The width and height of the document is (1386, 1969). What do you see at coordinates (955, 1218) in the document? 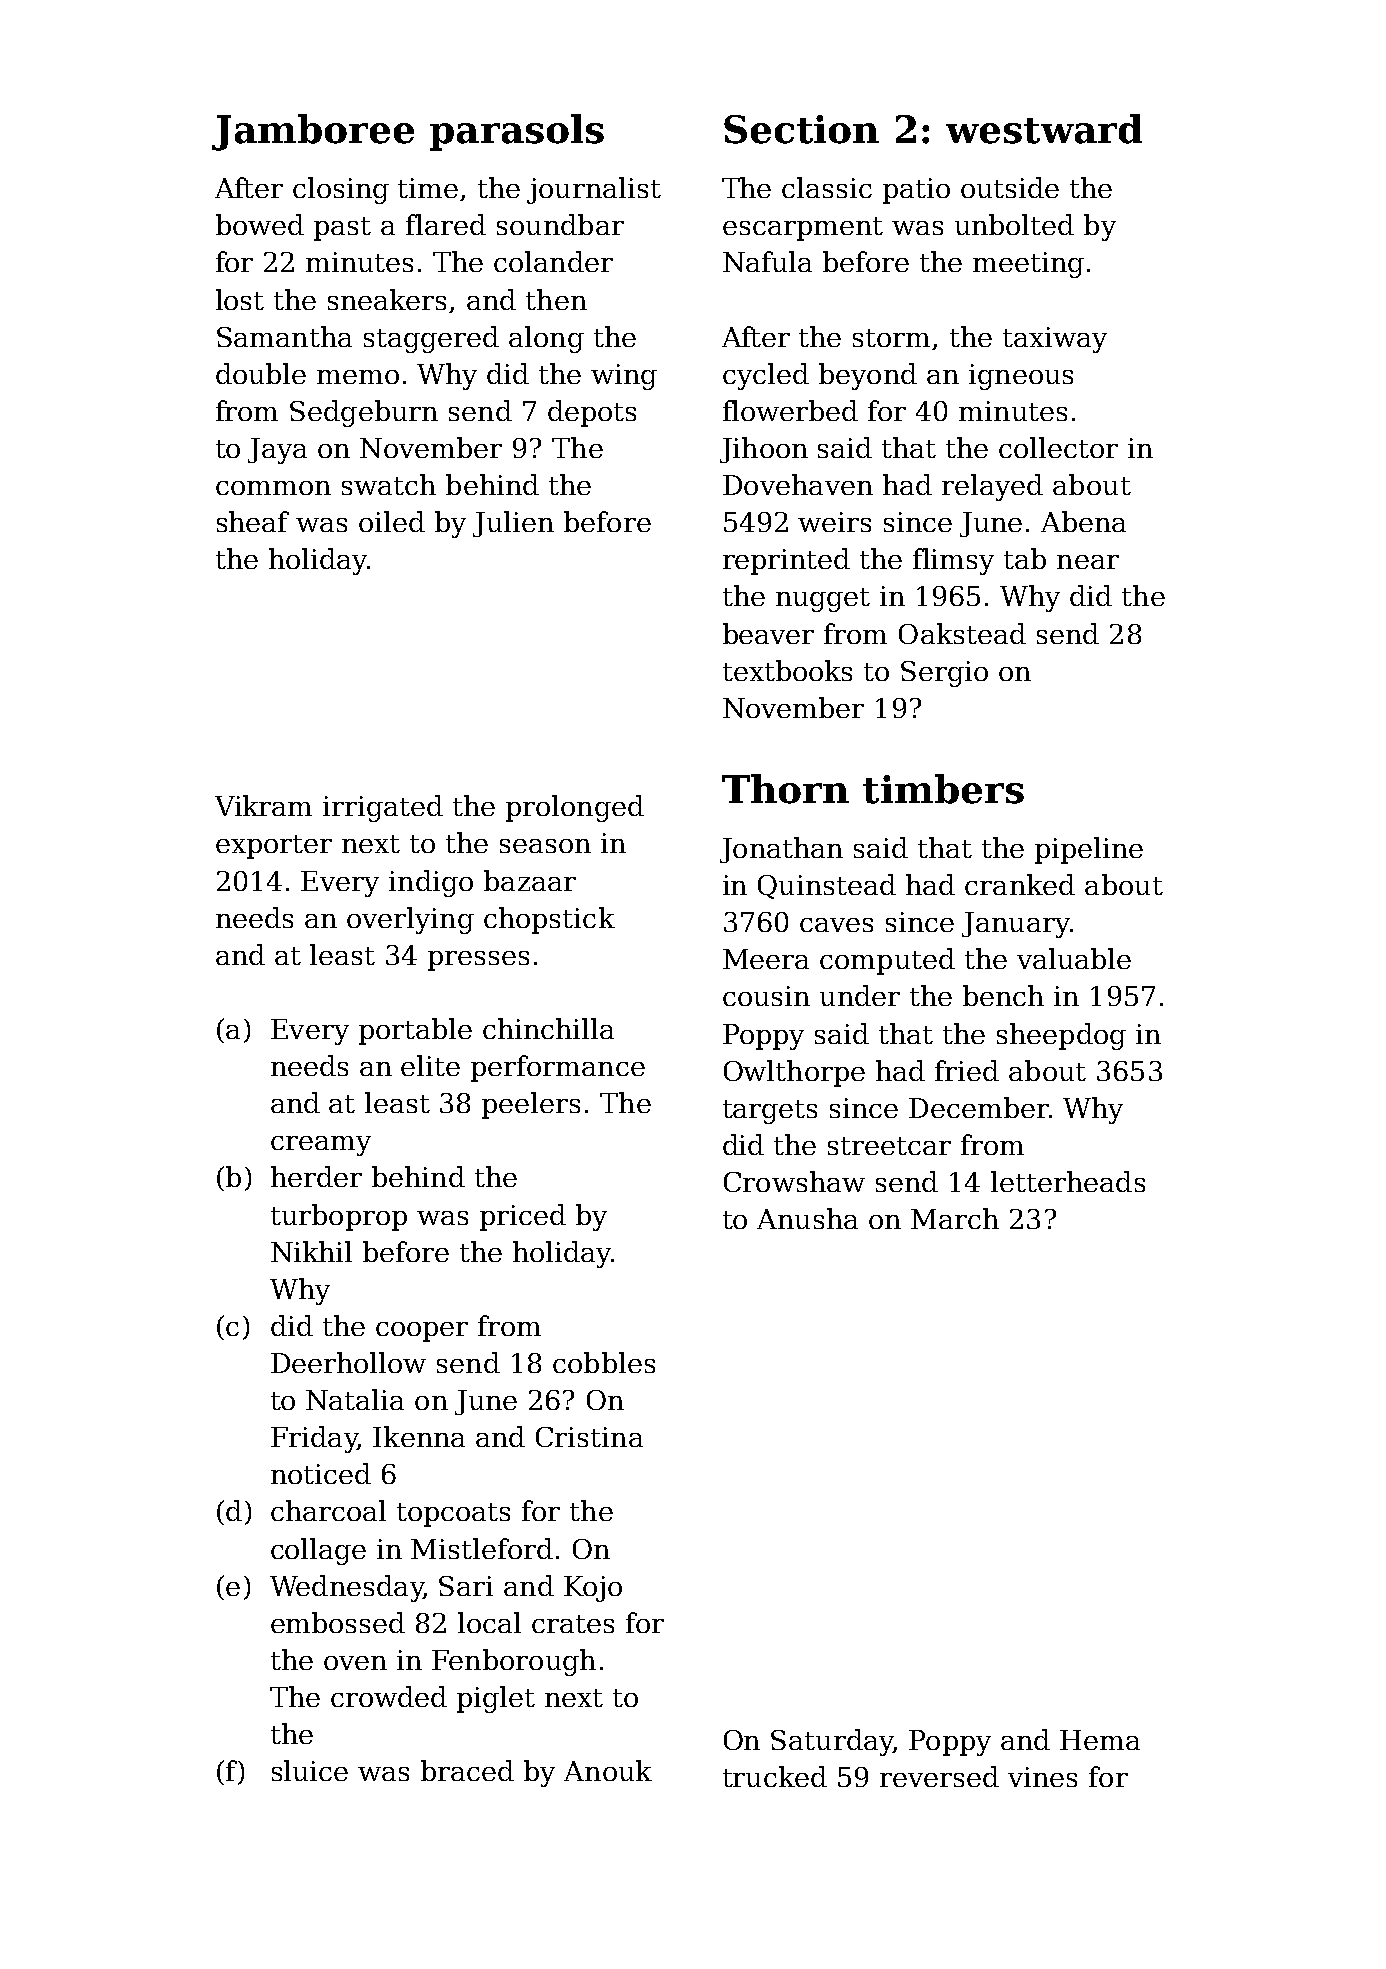
I see `March` at bounding box center [955, 1218].
